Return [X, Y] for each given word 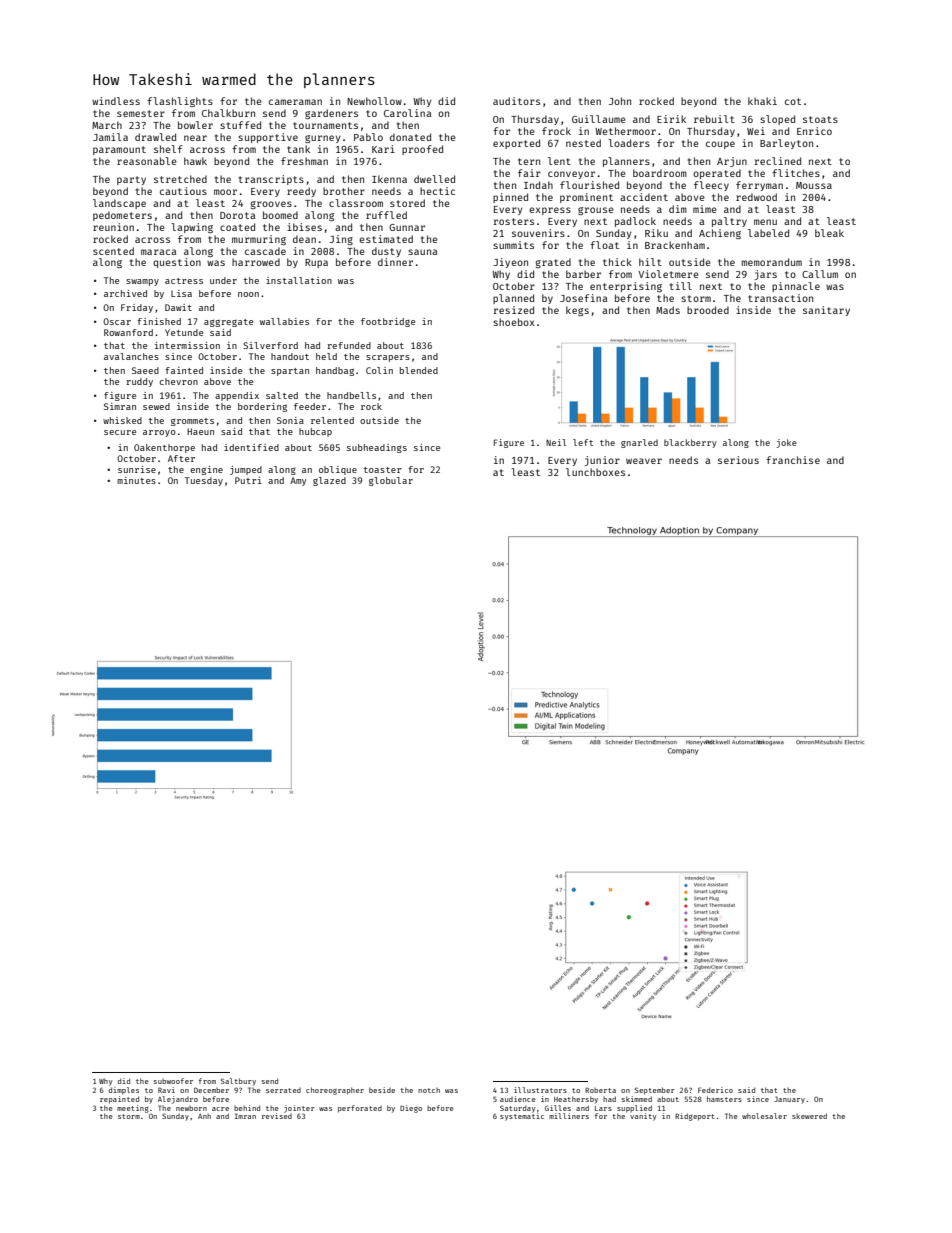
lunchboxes [595, 472]
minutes [136, 480]
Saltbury [238, 1082]
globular [391, 481]
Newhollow [374, 101]
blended [419, 370]
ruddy [139, 382]
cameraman [295, 102]
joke [786, 443]
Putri [248, 480]
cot [793, 101]
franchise [793, 460]
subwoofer [173, 1081]
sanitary [826, 311]
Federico [715, 1090]
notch [429, 1090]
